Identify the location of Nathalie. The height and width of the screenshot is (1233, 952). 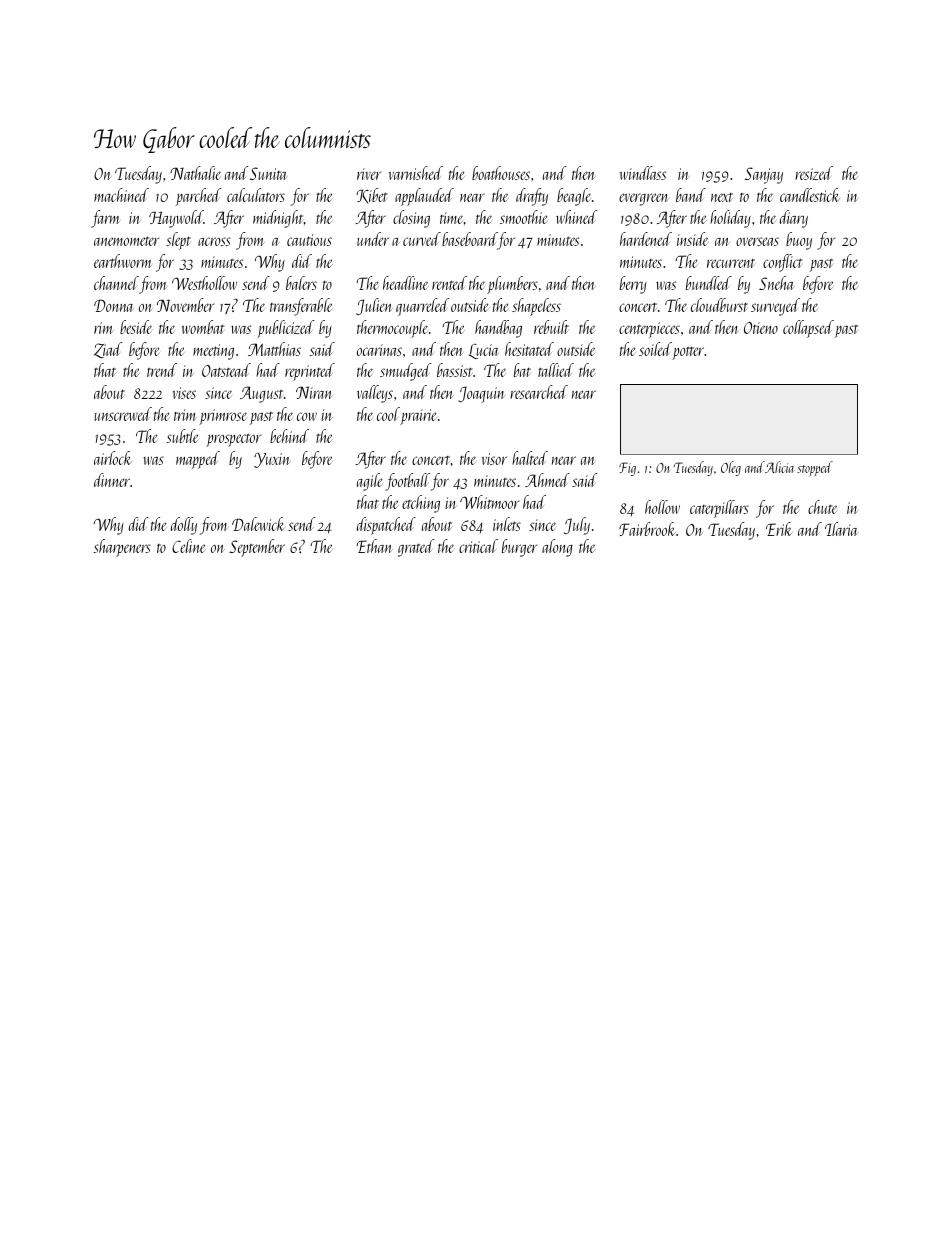
(195, 173).
